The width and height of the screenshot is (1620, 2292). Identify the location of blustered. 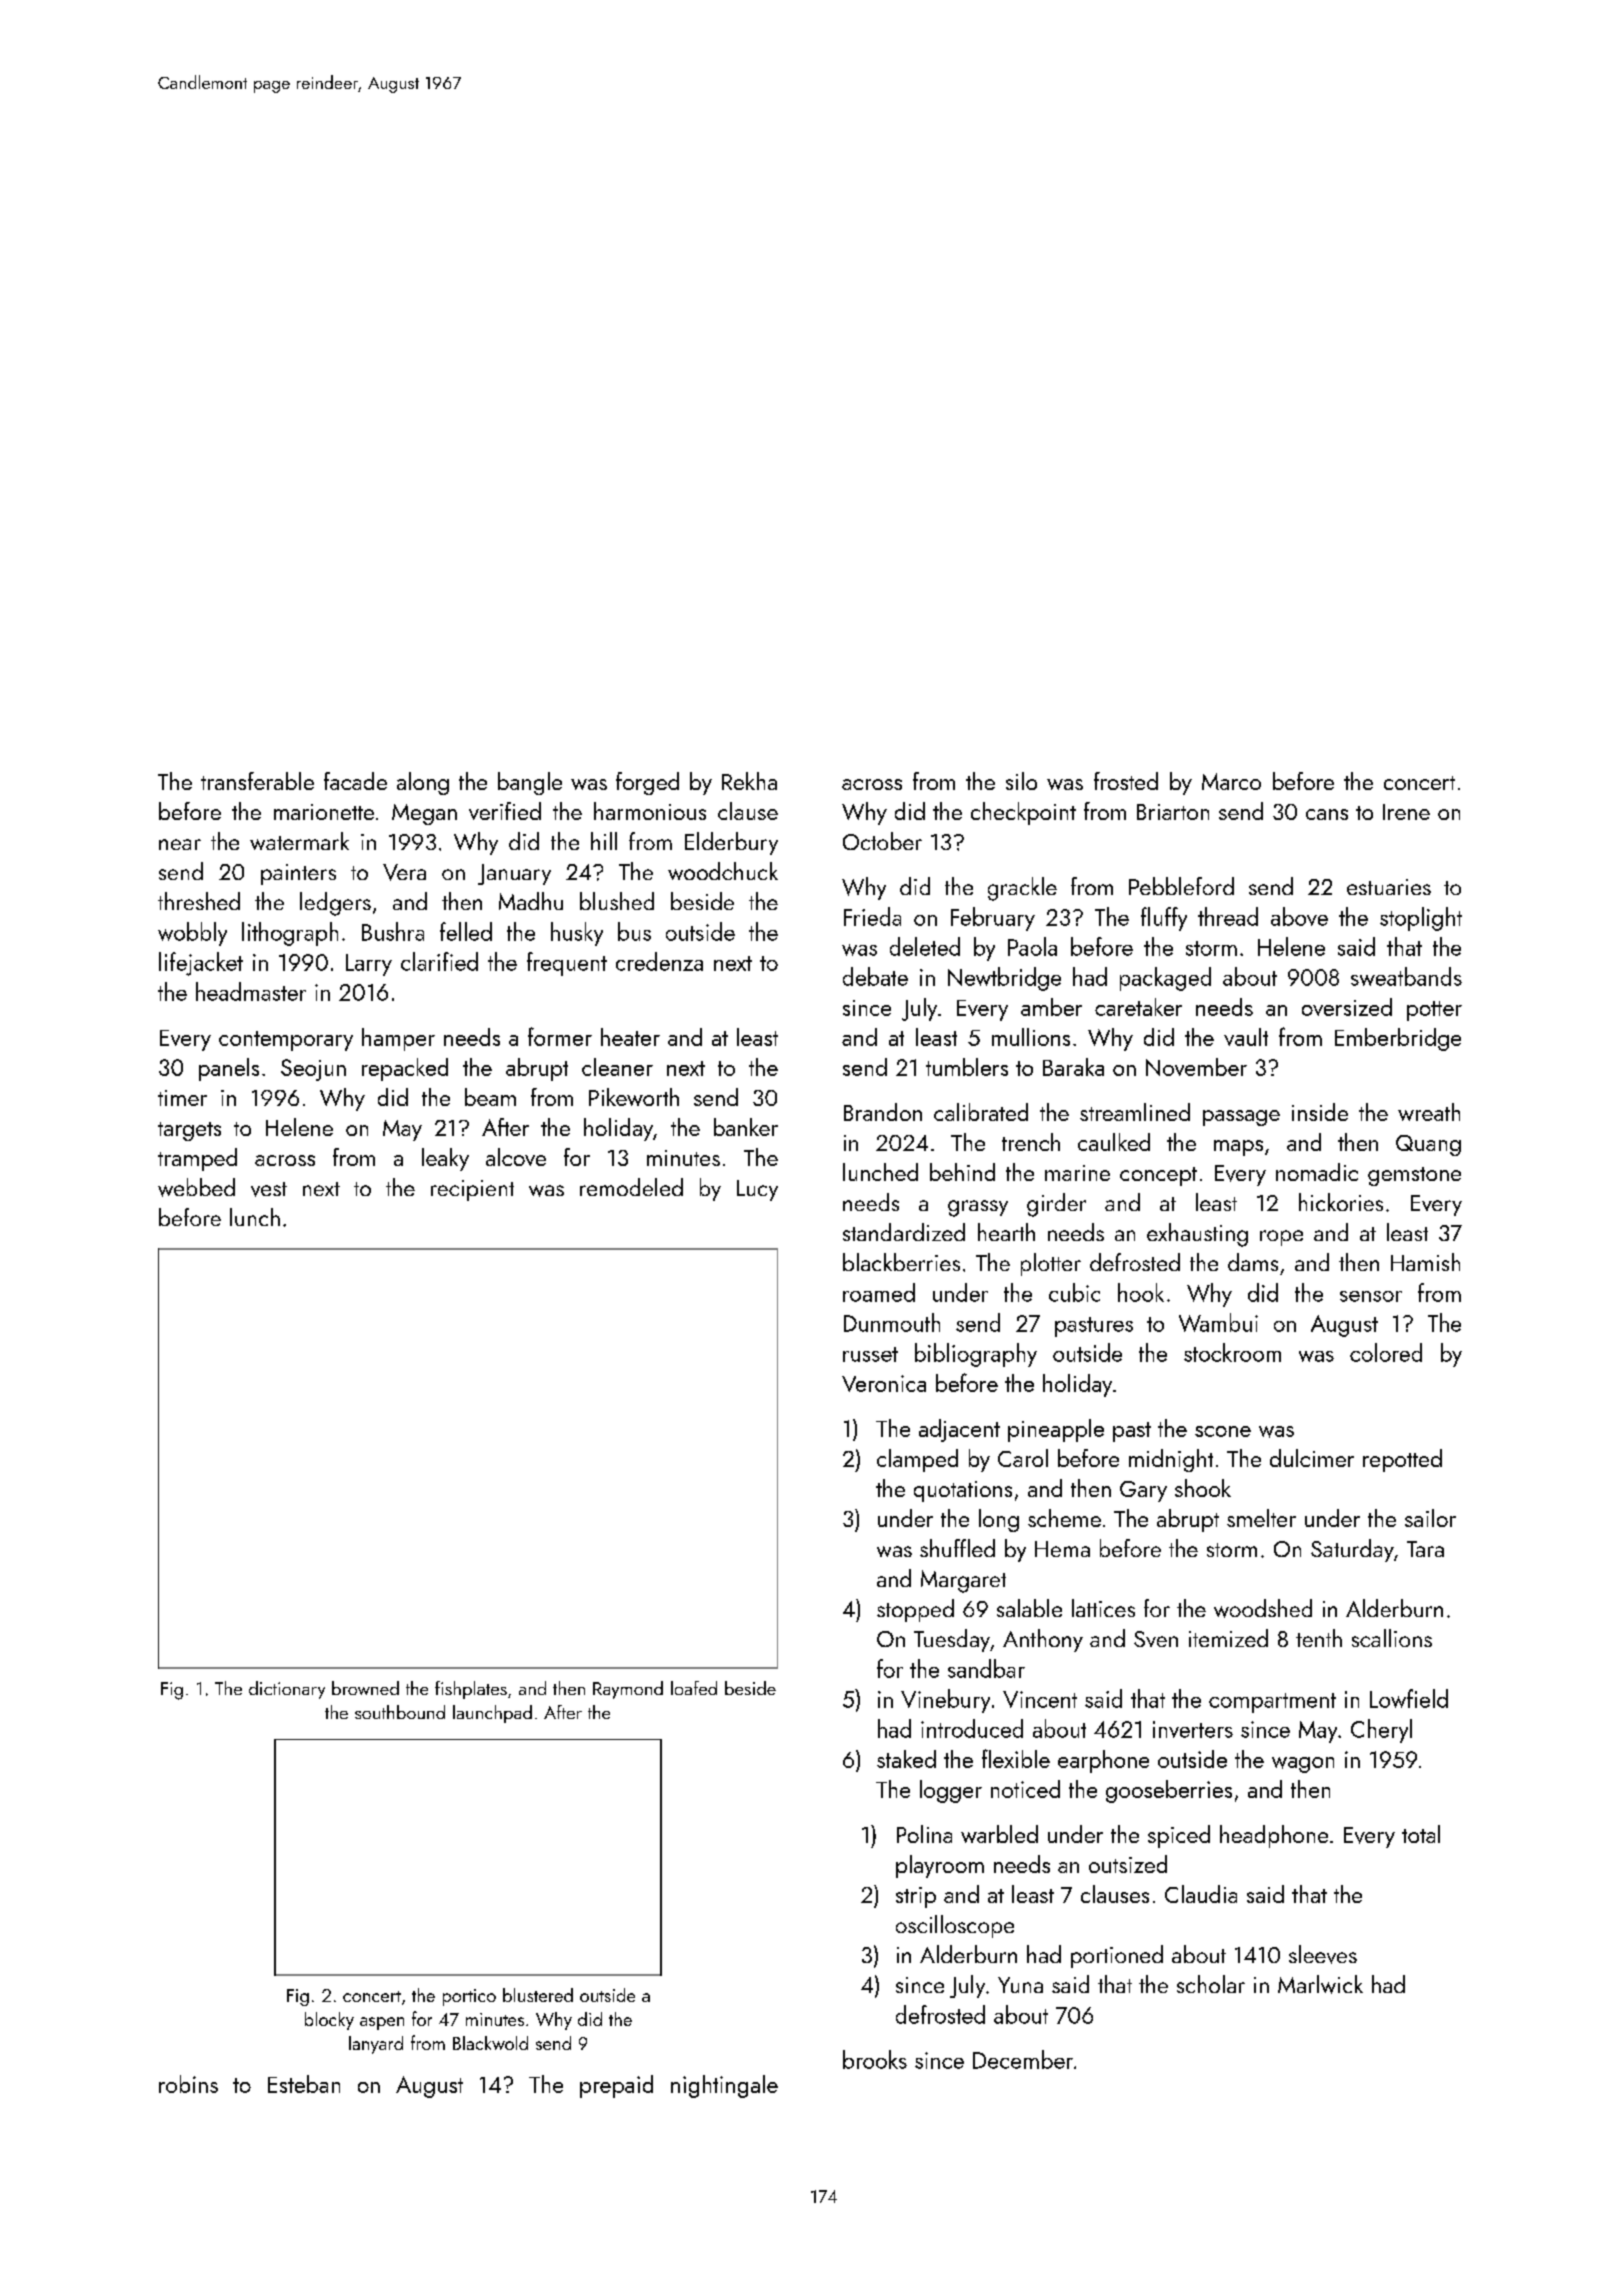
(538, 1995).
